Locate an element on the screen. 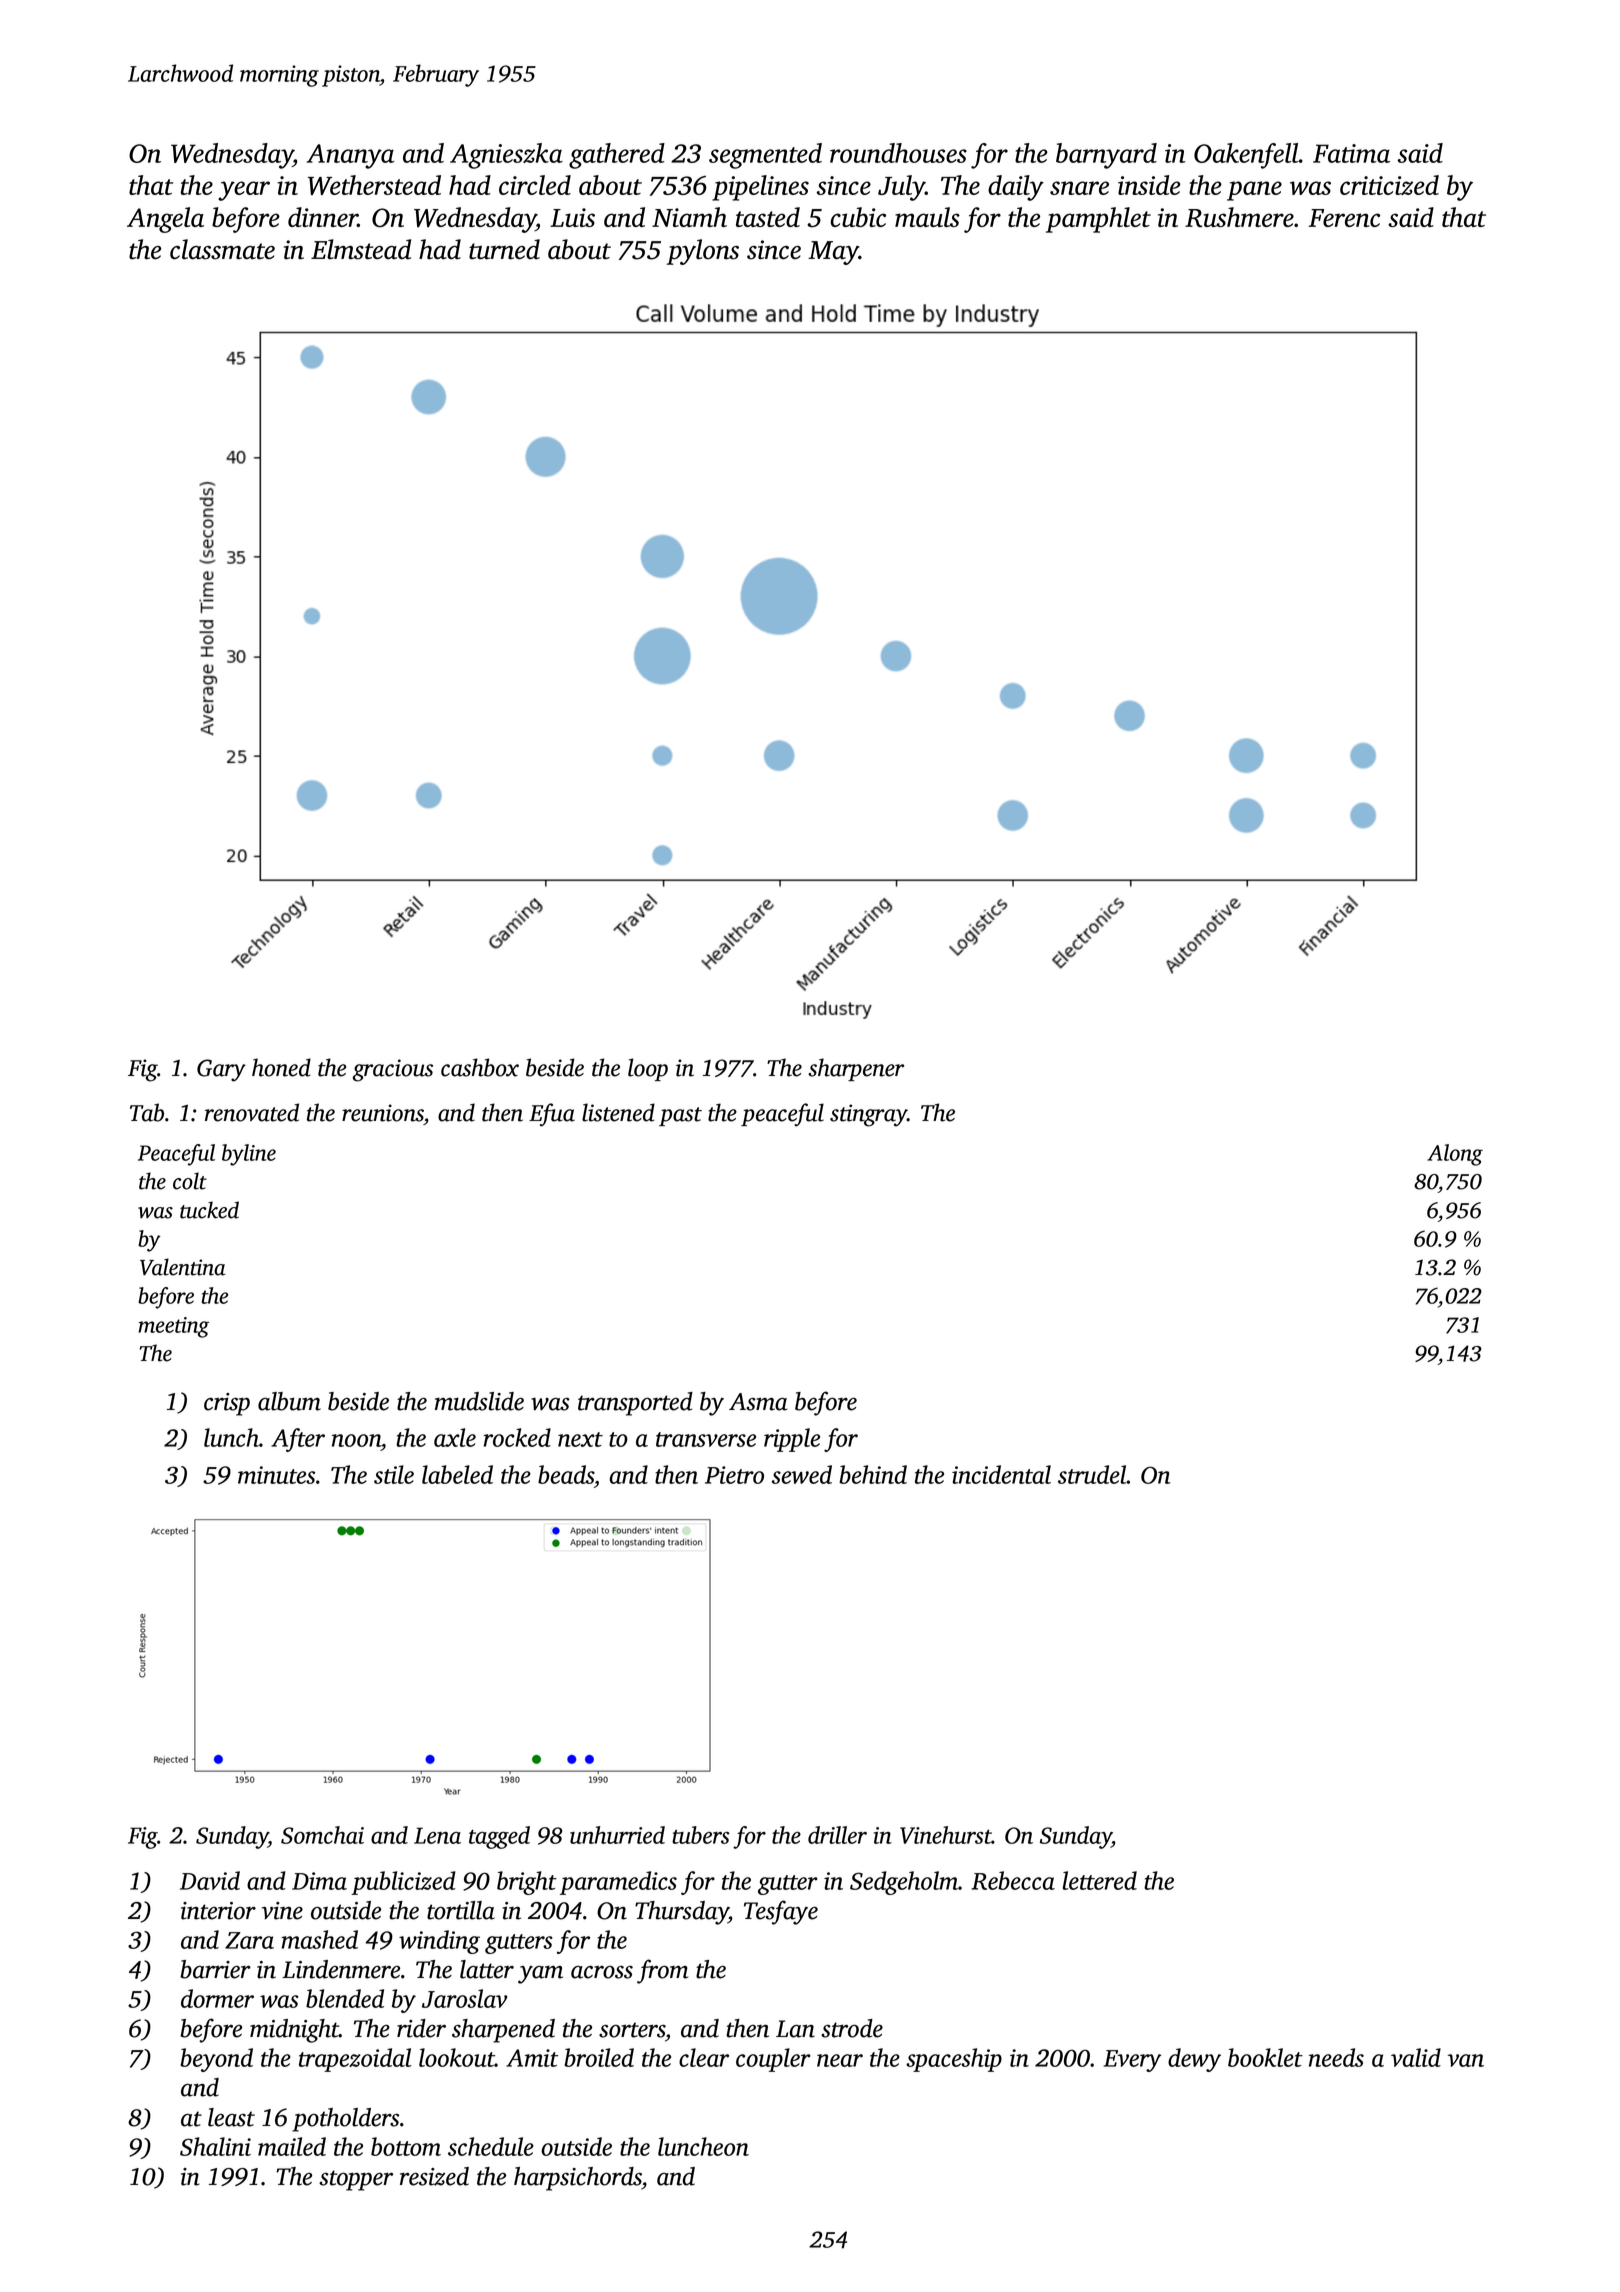 The image size is (1620, 2292). strudel is located at coordinates (1092, 1474).
